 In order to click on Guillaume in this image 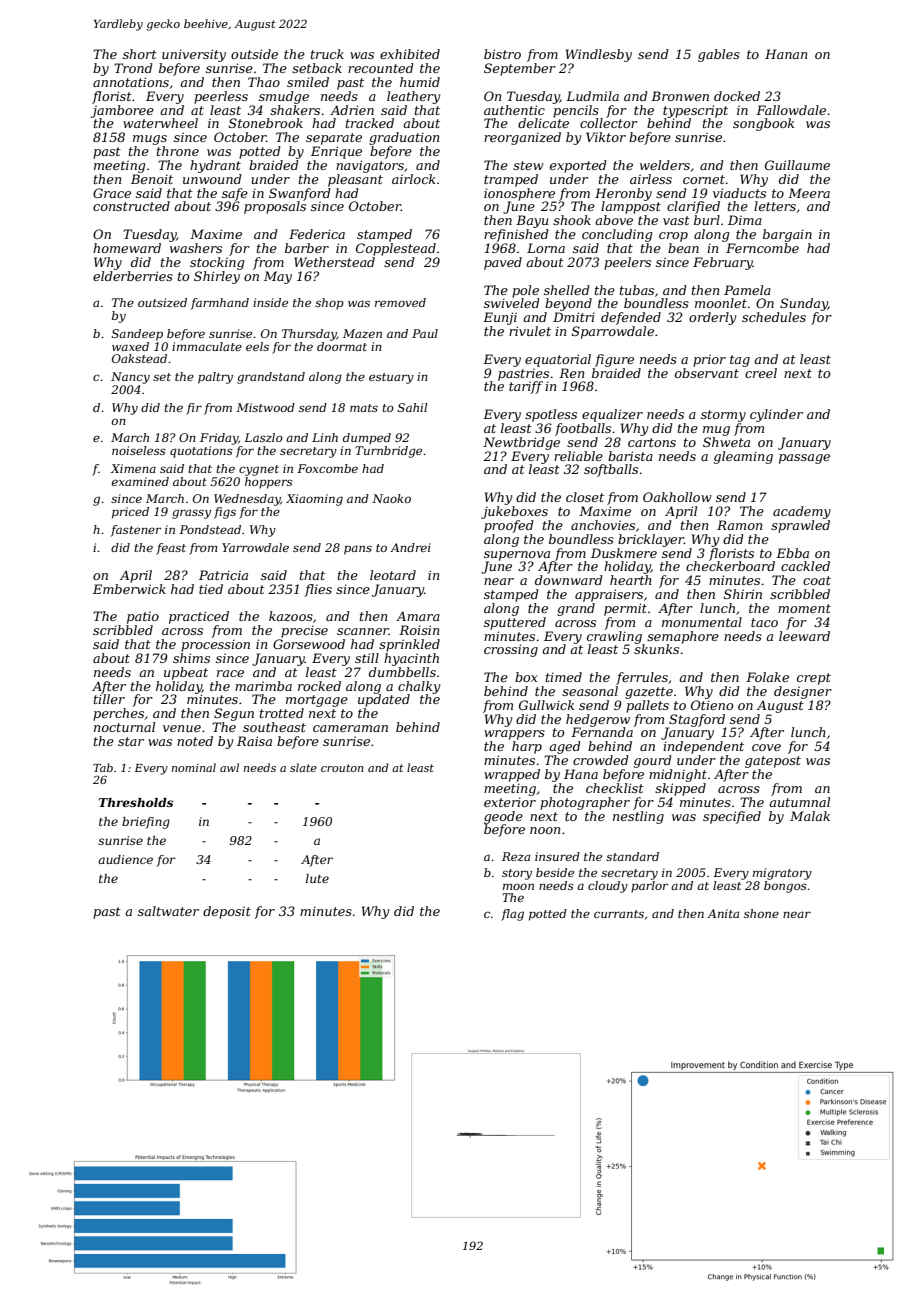, I will do `click(797, 165)`.
